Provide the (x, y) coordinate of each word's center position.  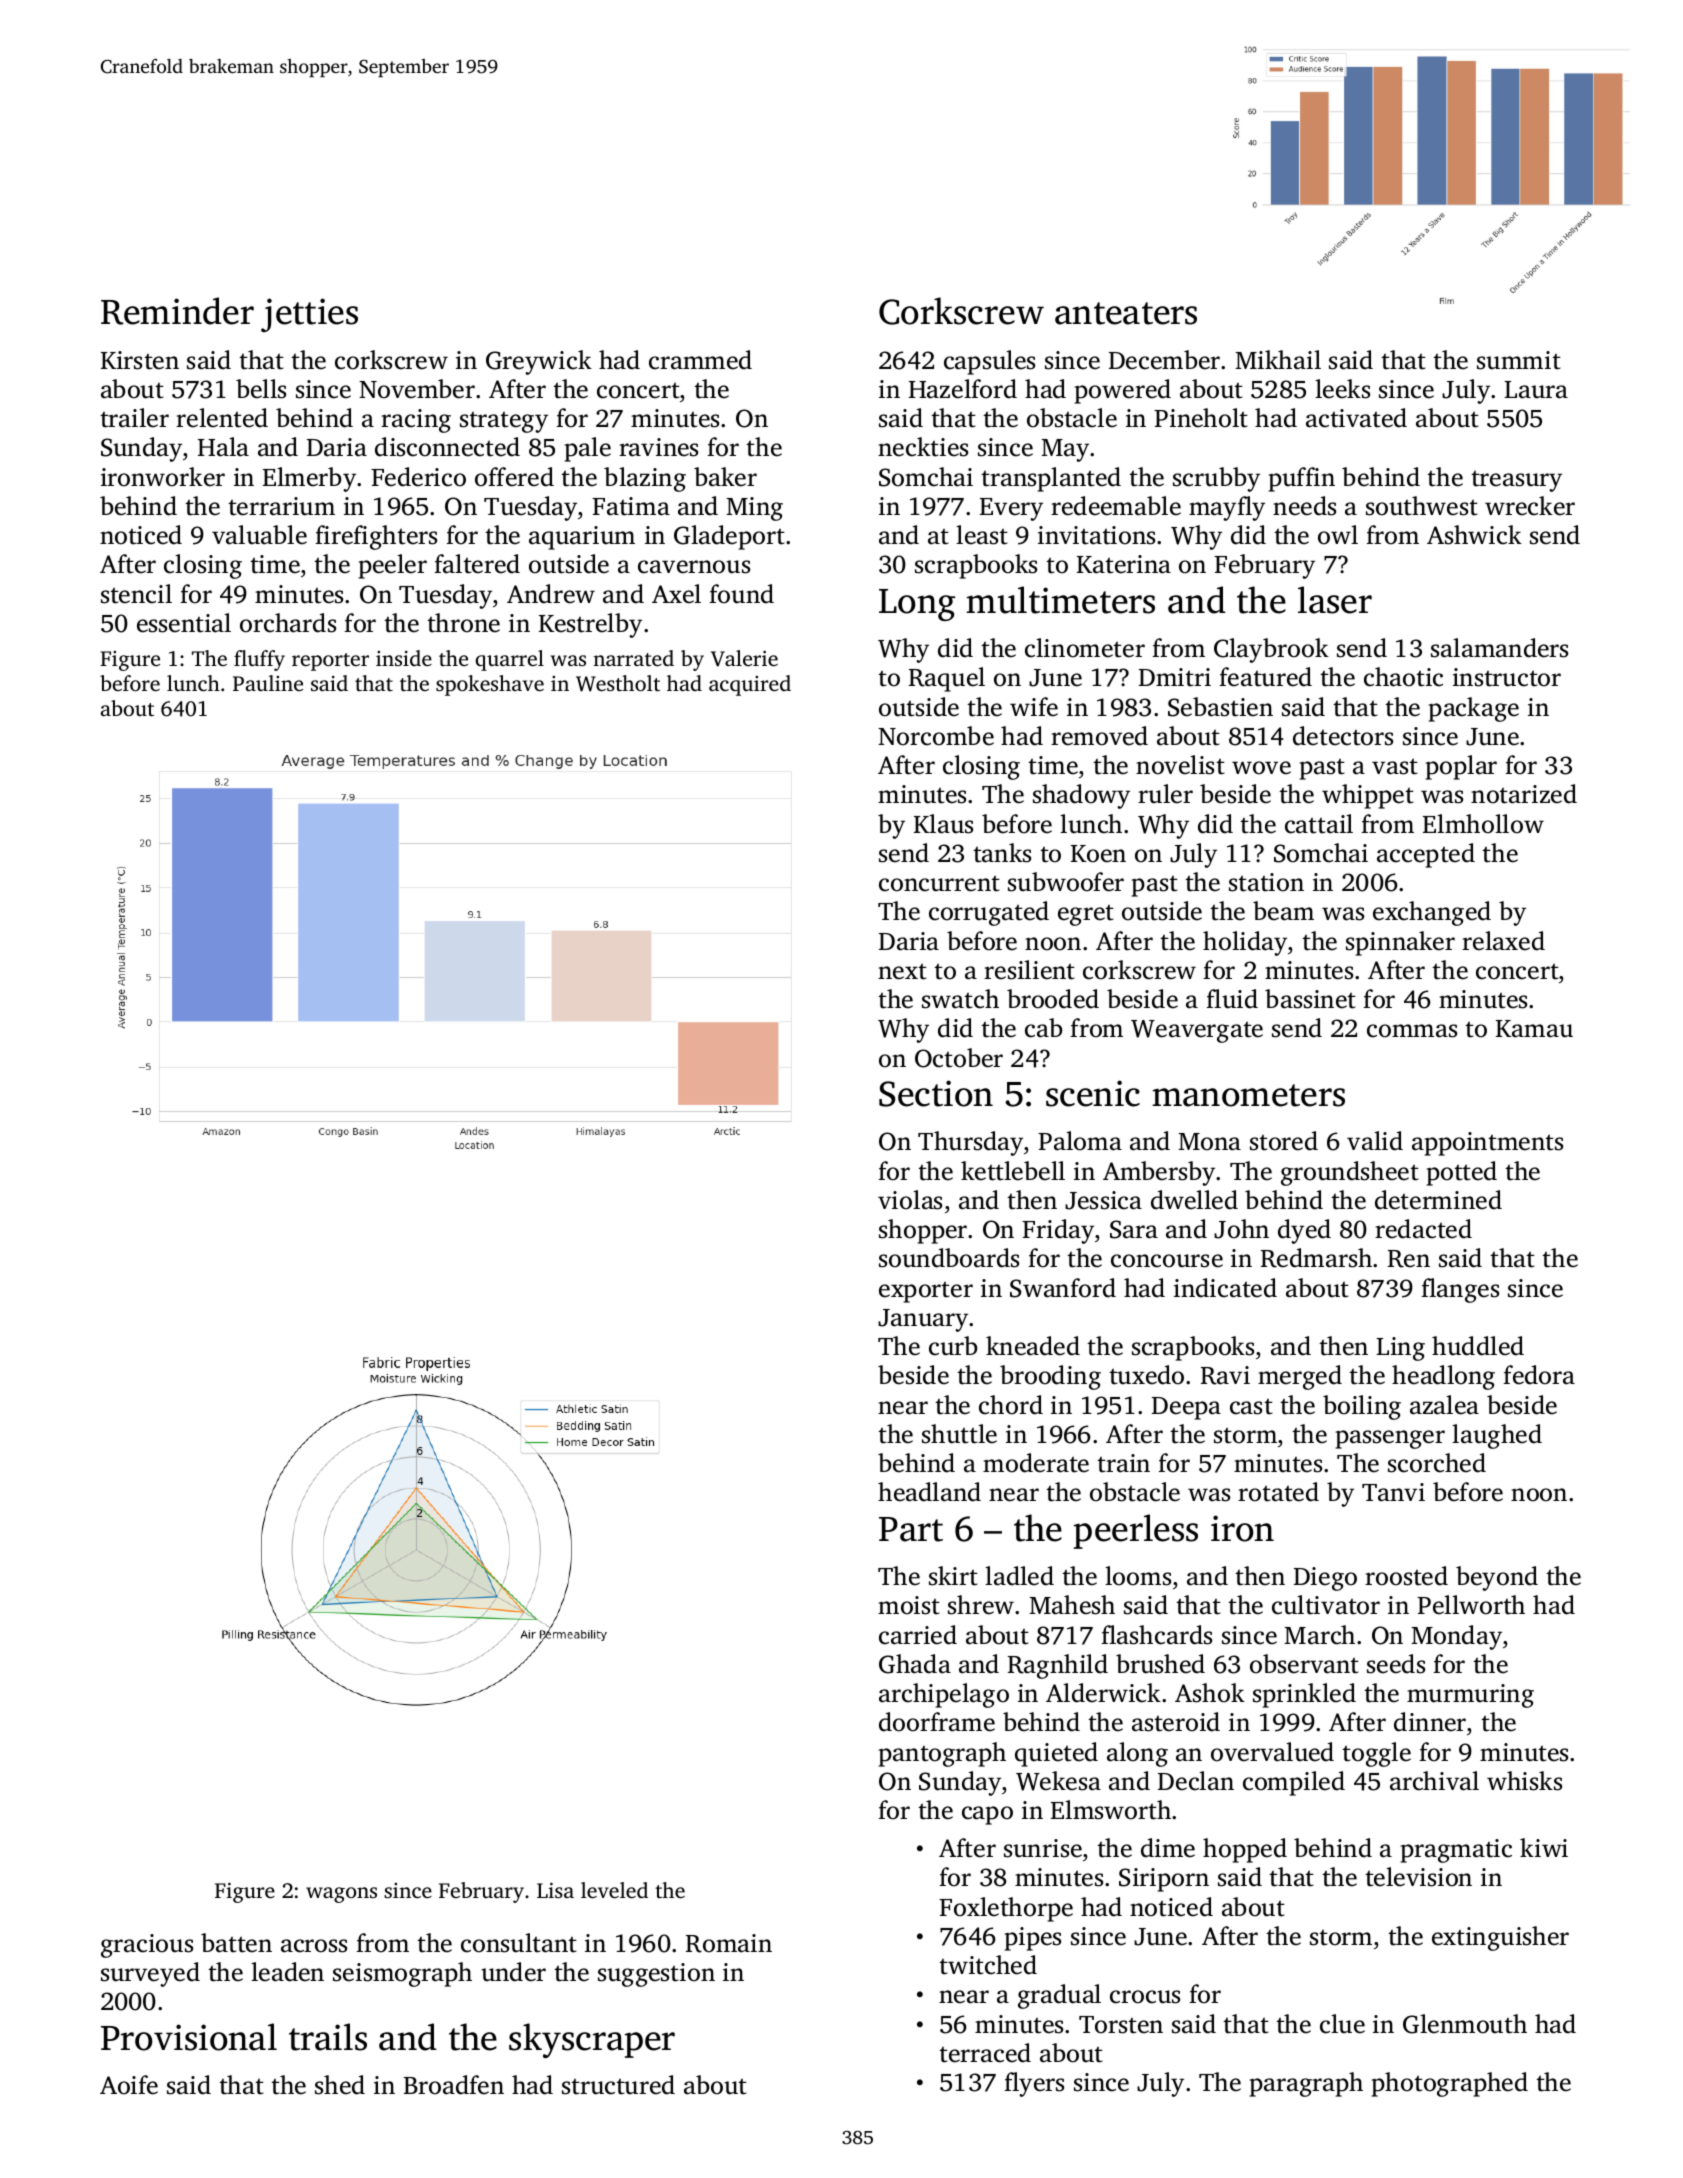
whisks (1524, 1781)
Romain (729, 1943)
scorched (1437, 1463)
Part (911, 1529)
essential (184, 623)
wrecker (1530, 506)
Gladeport (729, 537)
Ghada (915, 1664)
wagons (341, 1895)
